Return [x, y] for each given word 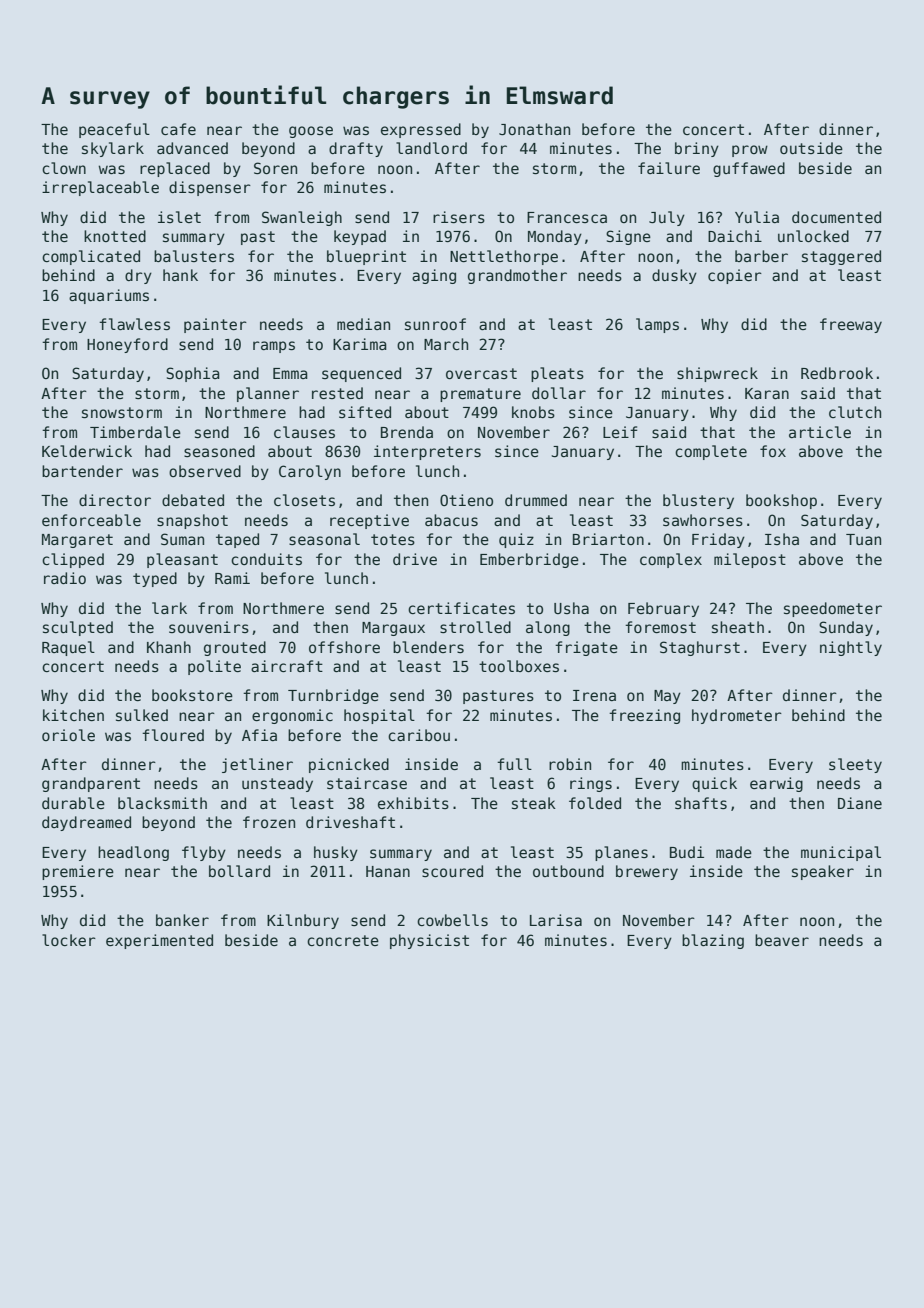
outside [811, 148]
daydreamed [86, 823]
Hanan [388, 871]
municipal [841, 853]
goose [311, 132]
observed [205, 471]
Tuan [863, 539]
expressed [421, 130]
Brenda [407, 432]
